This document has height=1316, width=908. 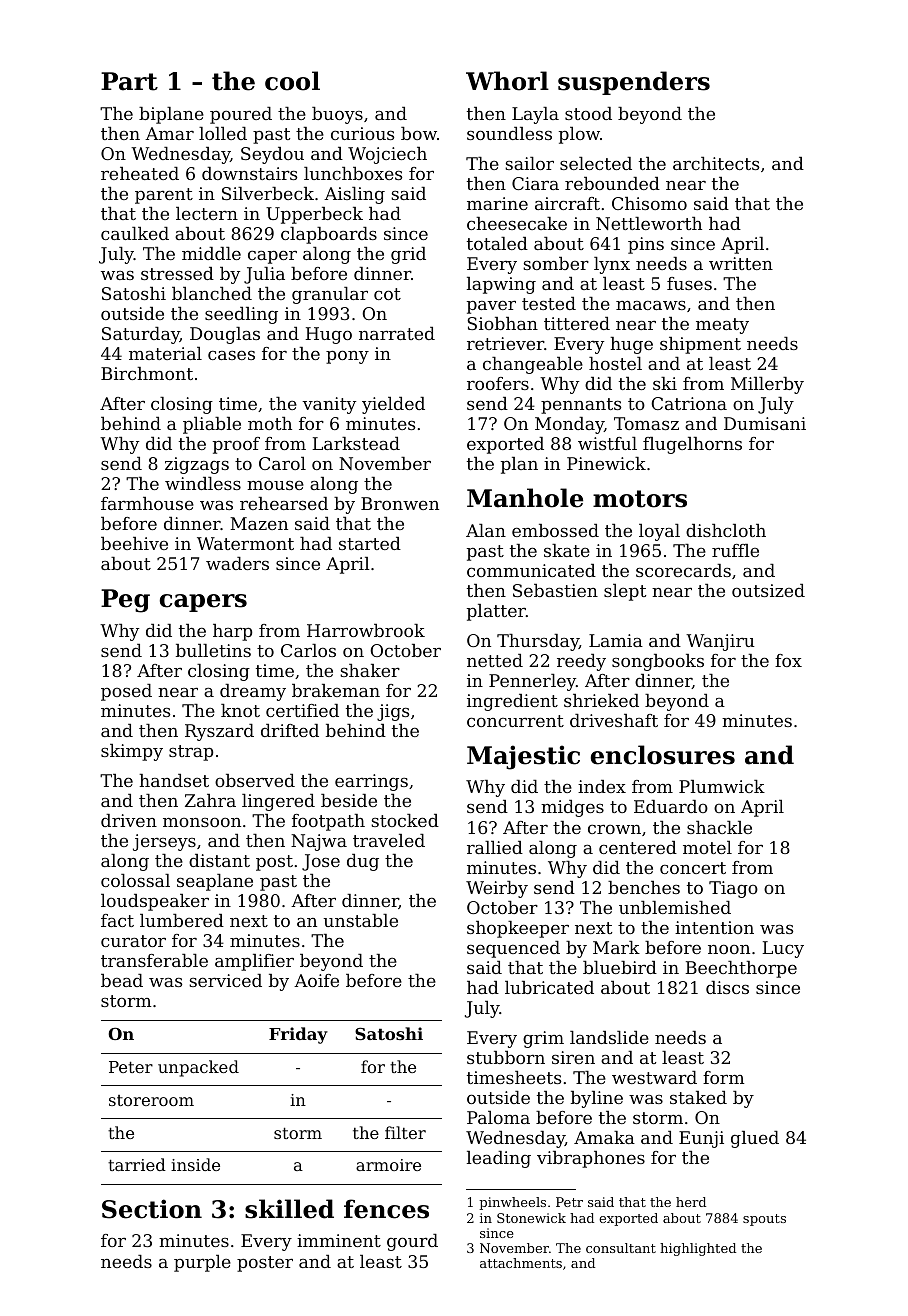 I want to click on outsized, so click(x=768, y=590).
